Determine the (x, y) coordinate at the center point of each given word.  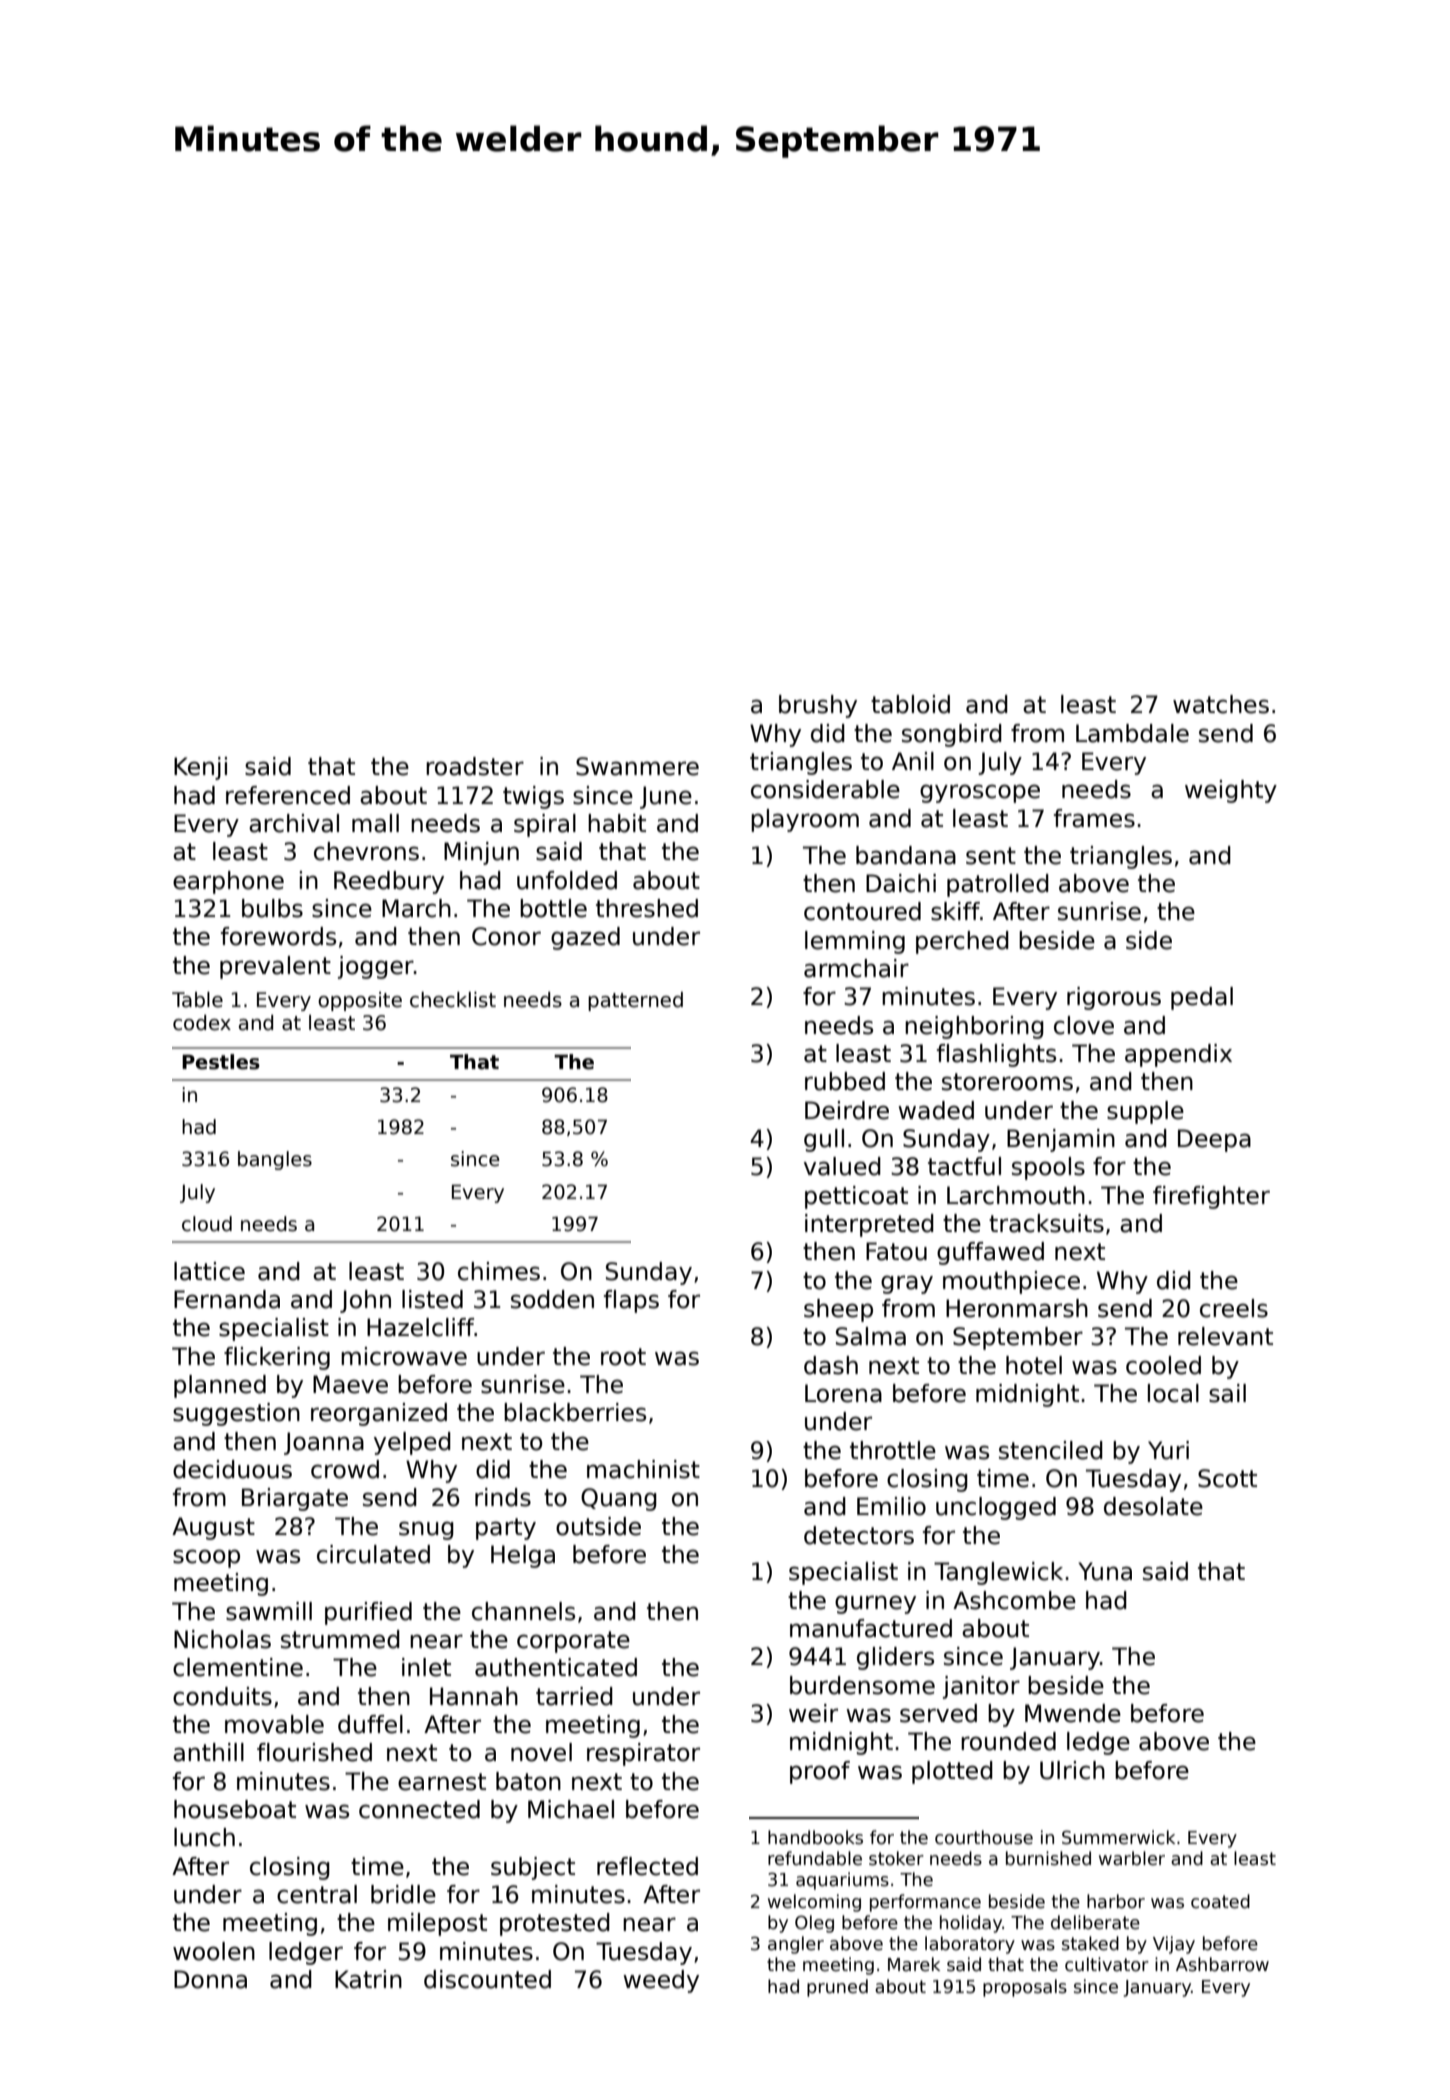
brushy (818, 706)
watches (1221, 704)
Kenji (200, 768)
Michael (571, 1809)
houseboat (235, 1809)
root (623, 1357)
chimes (499, 1271)
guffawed (990, 1253)
